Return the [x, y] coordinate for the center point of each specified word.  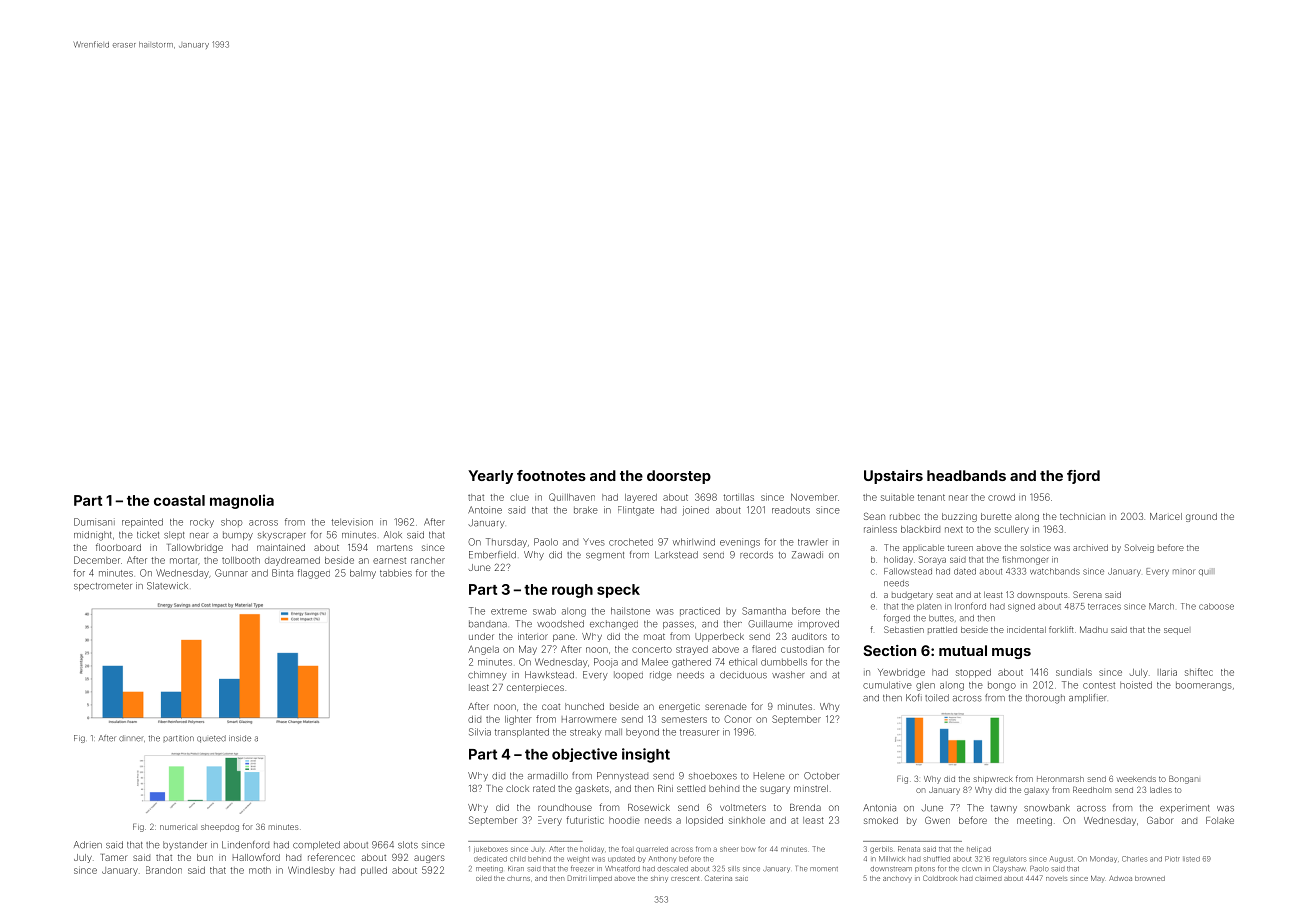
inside [240, 738]
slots [408, 845]
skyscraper [282, 535]
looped [628, 675]
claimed [988, 878]
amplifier [1087, 698]
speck [618, 591]
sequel [1176, 631]
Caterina [718, 878]
